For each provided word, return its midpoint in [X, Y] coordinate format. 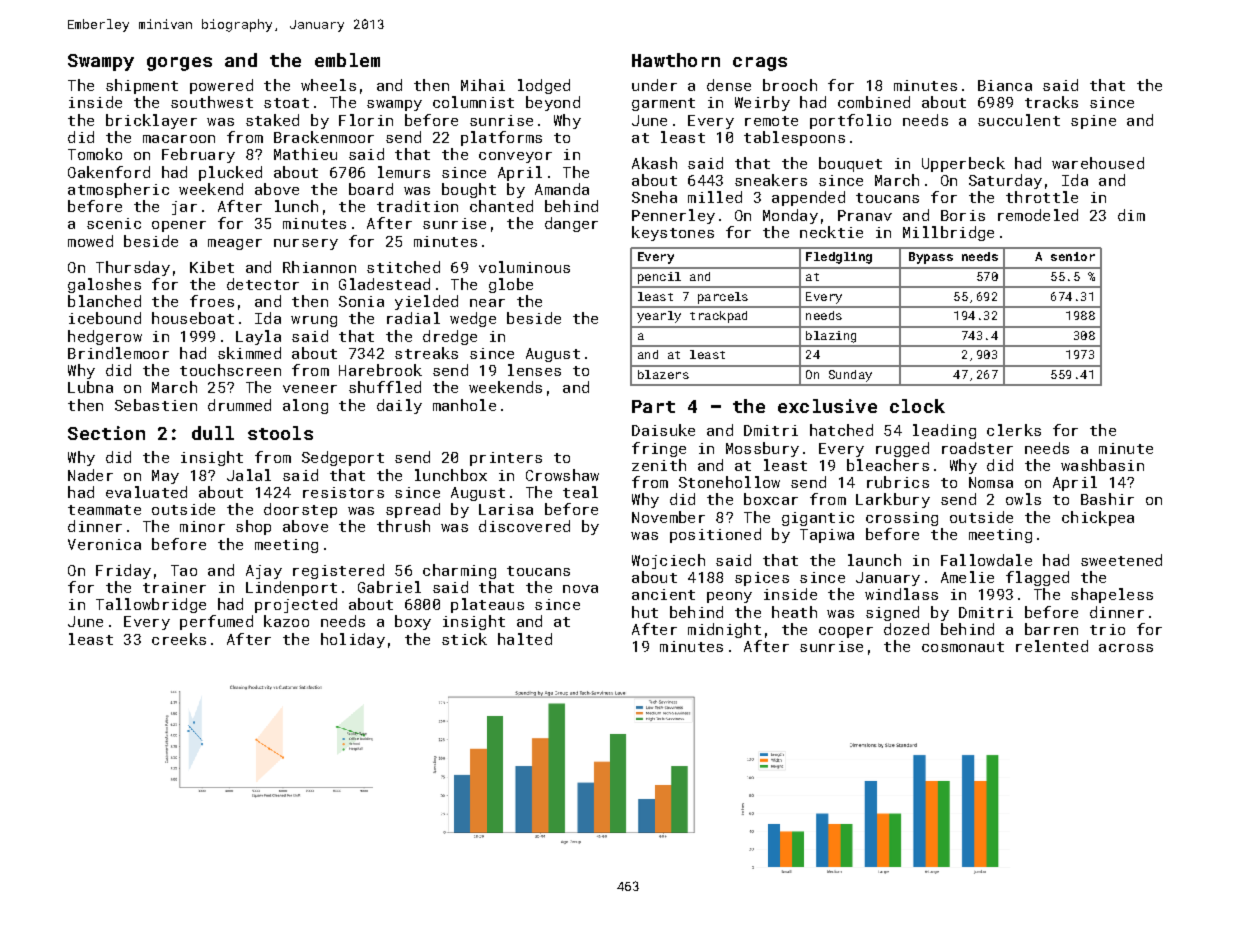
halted [525, 639]
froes [212, 301]
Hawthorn [676, 60]
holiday [353, 640]
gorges [179, 64]
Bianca [1005, 85]
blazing [831, 337]
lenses [534, 370]
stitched [403, 267]
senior [1073, 256]
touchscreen [230, 370]
